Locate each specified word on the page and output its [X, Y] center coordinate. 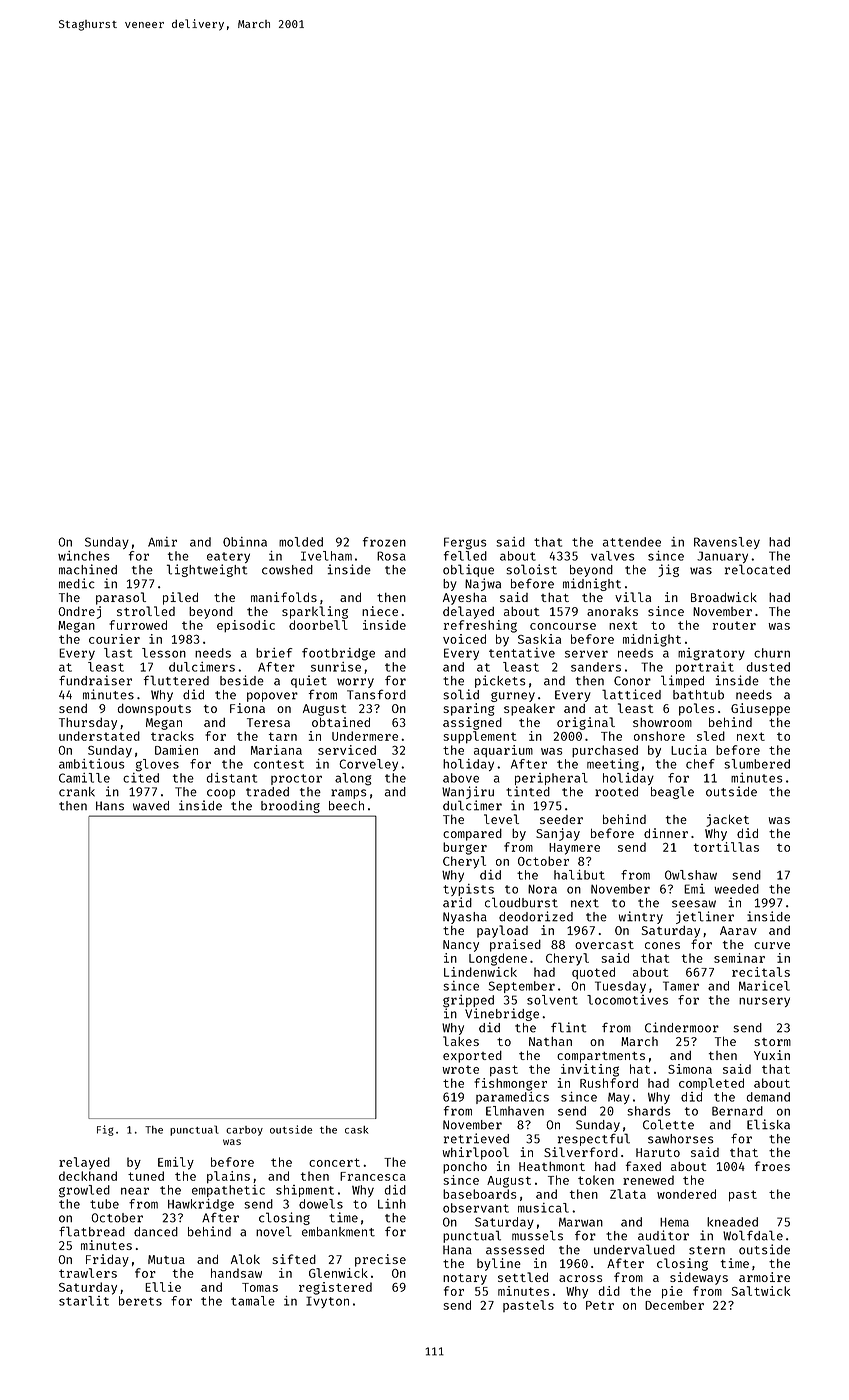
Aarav [738, 930]
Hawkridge [201, 1205]
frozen [384, 542]
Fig [105, 1130]
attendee [632, 542]
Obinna [245, 542]
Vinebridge [502, 1014]
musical [543, 1208]
